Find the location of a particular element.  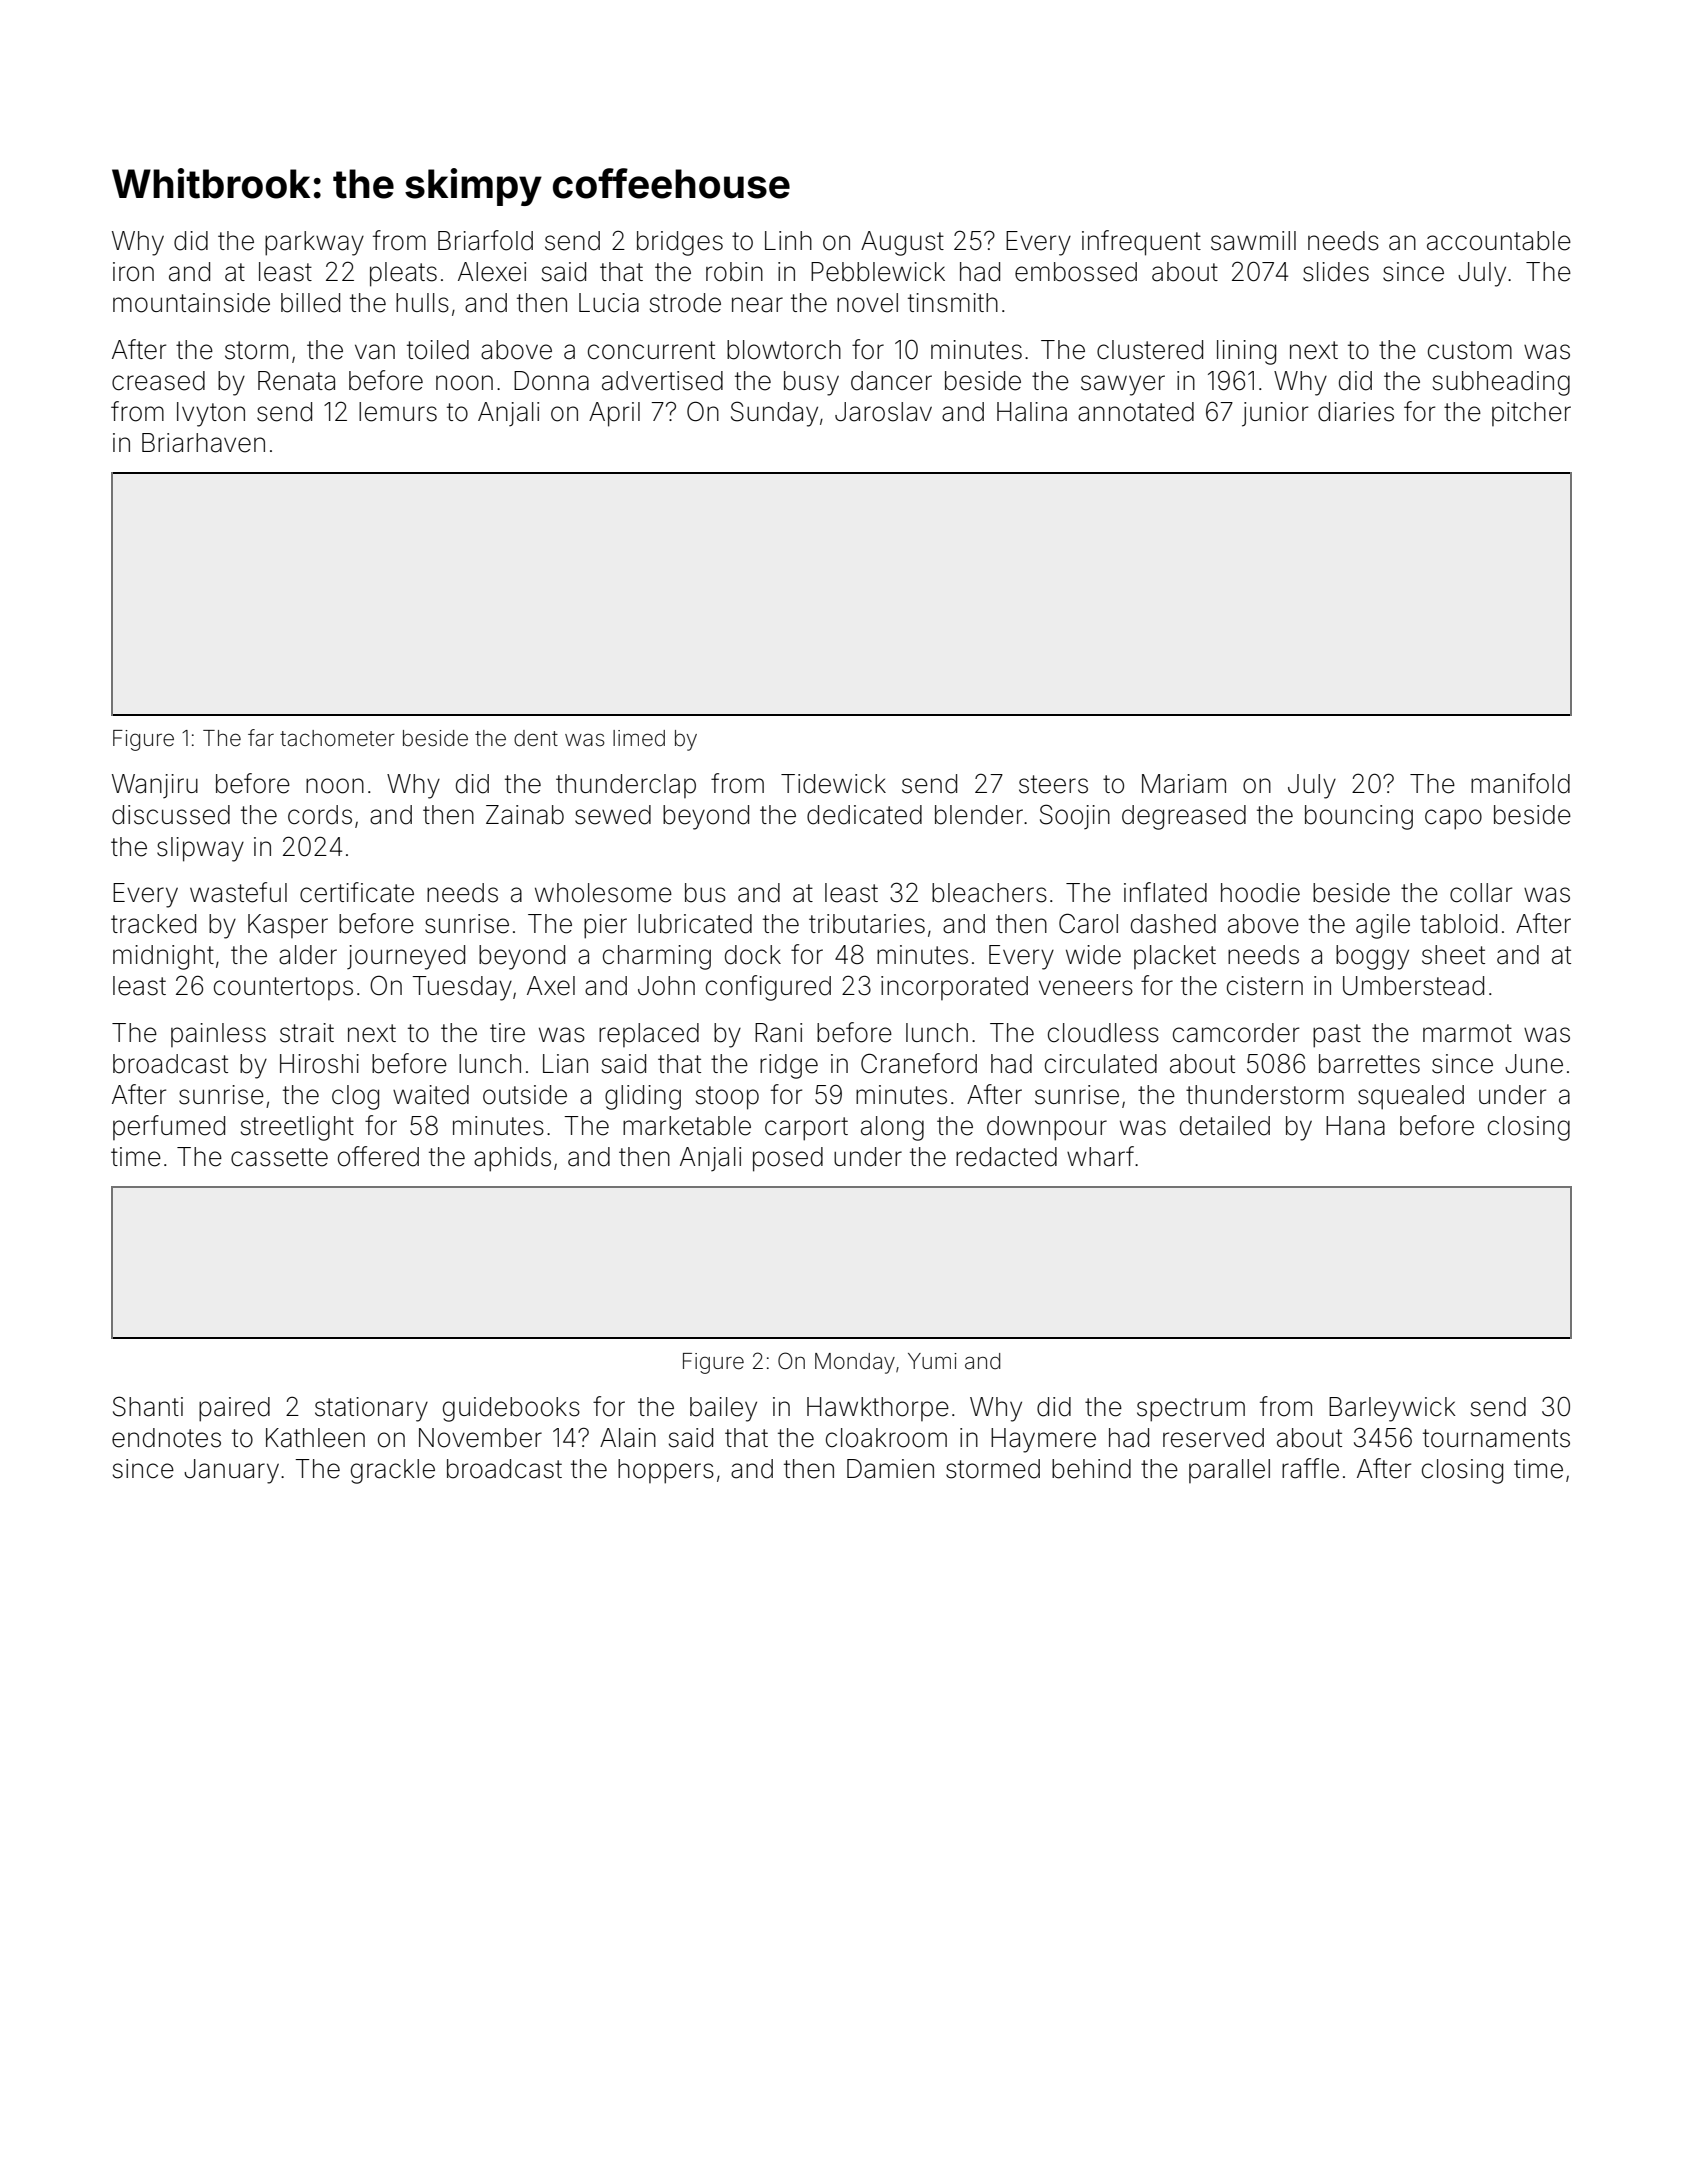

sawmill is located at coordinates (1253, 241).
